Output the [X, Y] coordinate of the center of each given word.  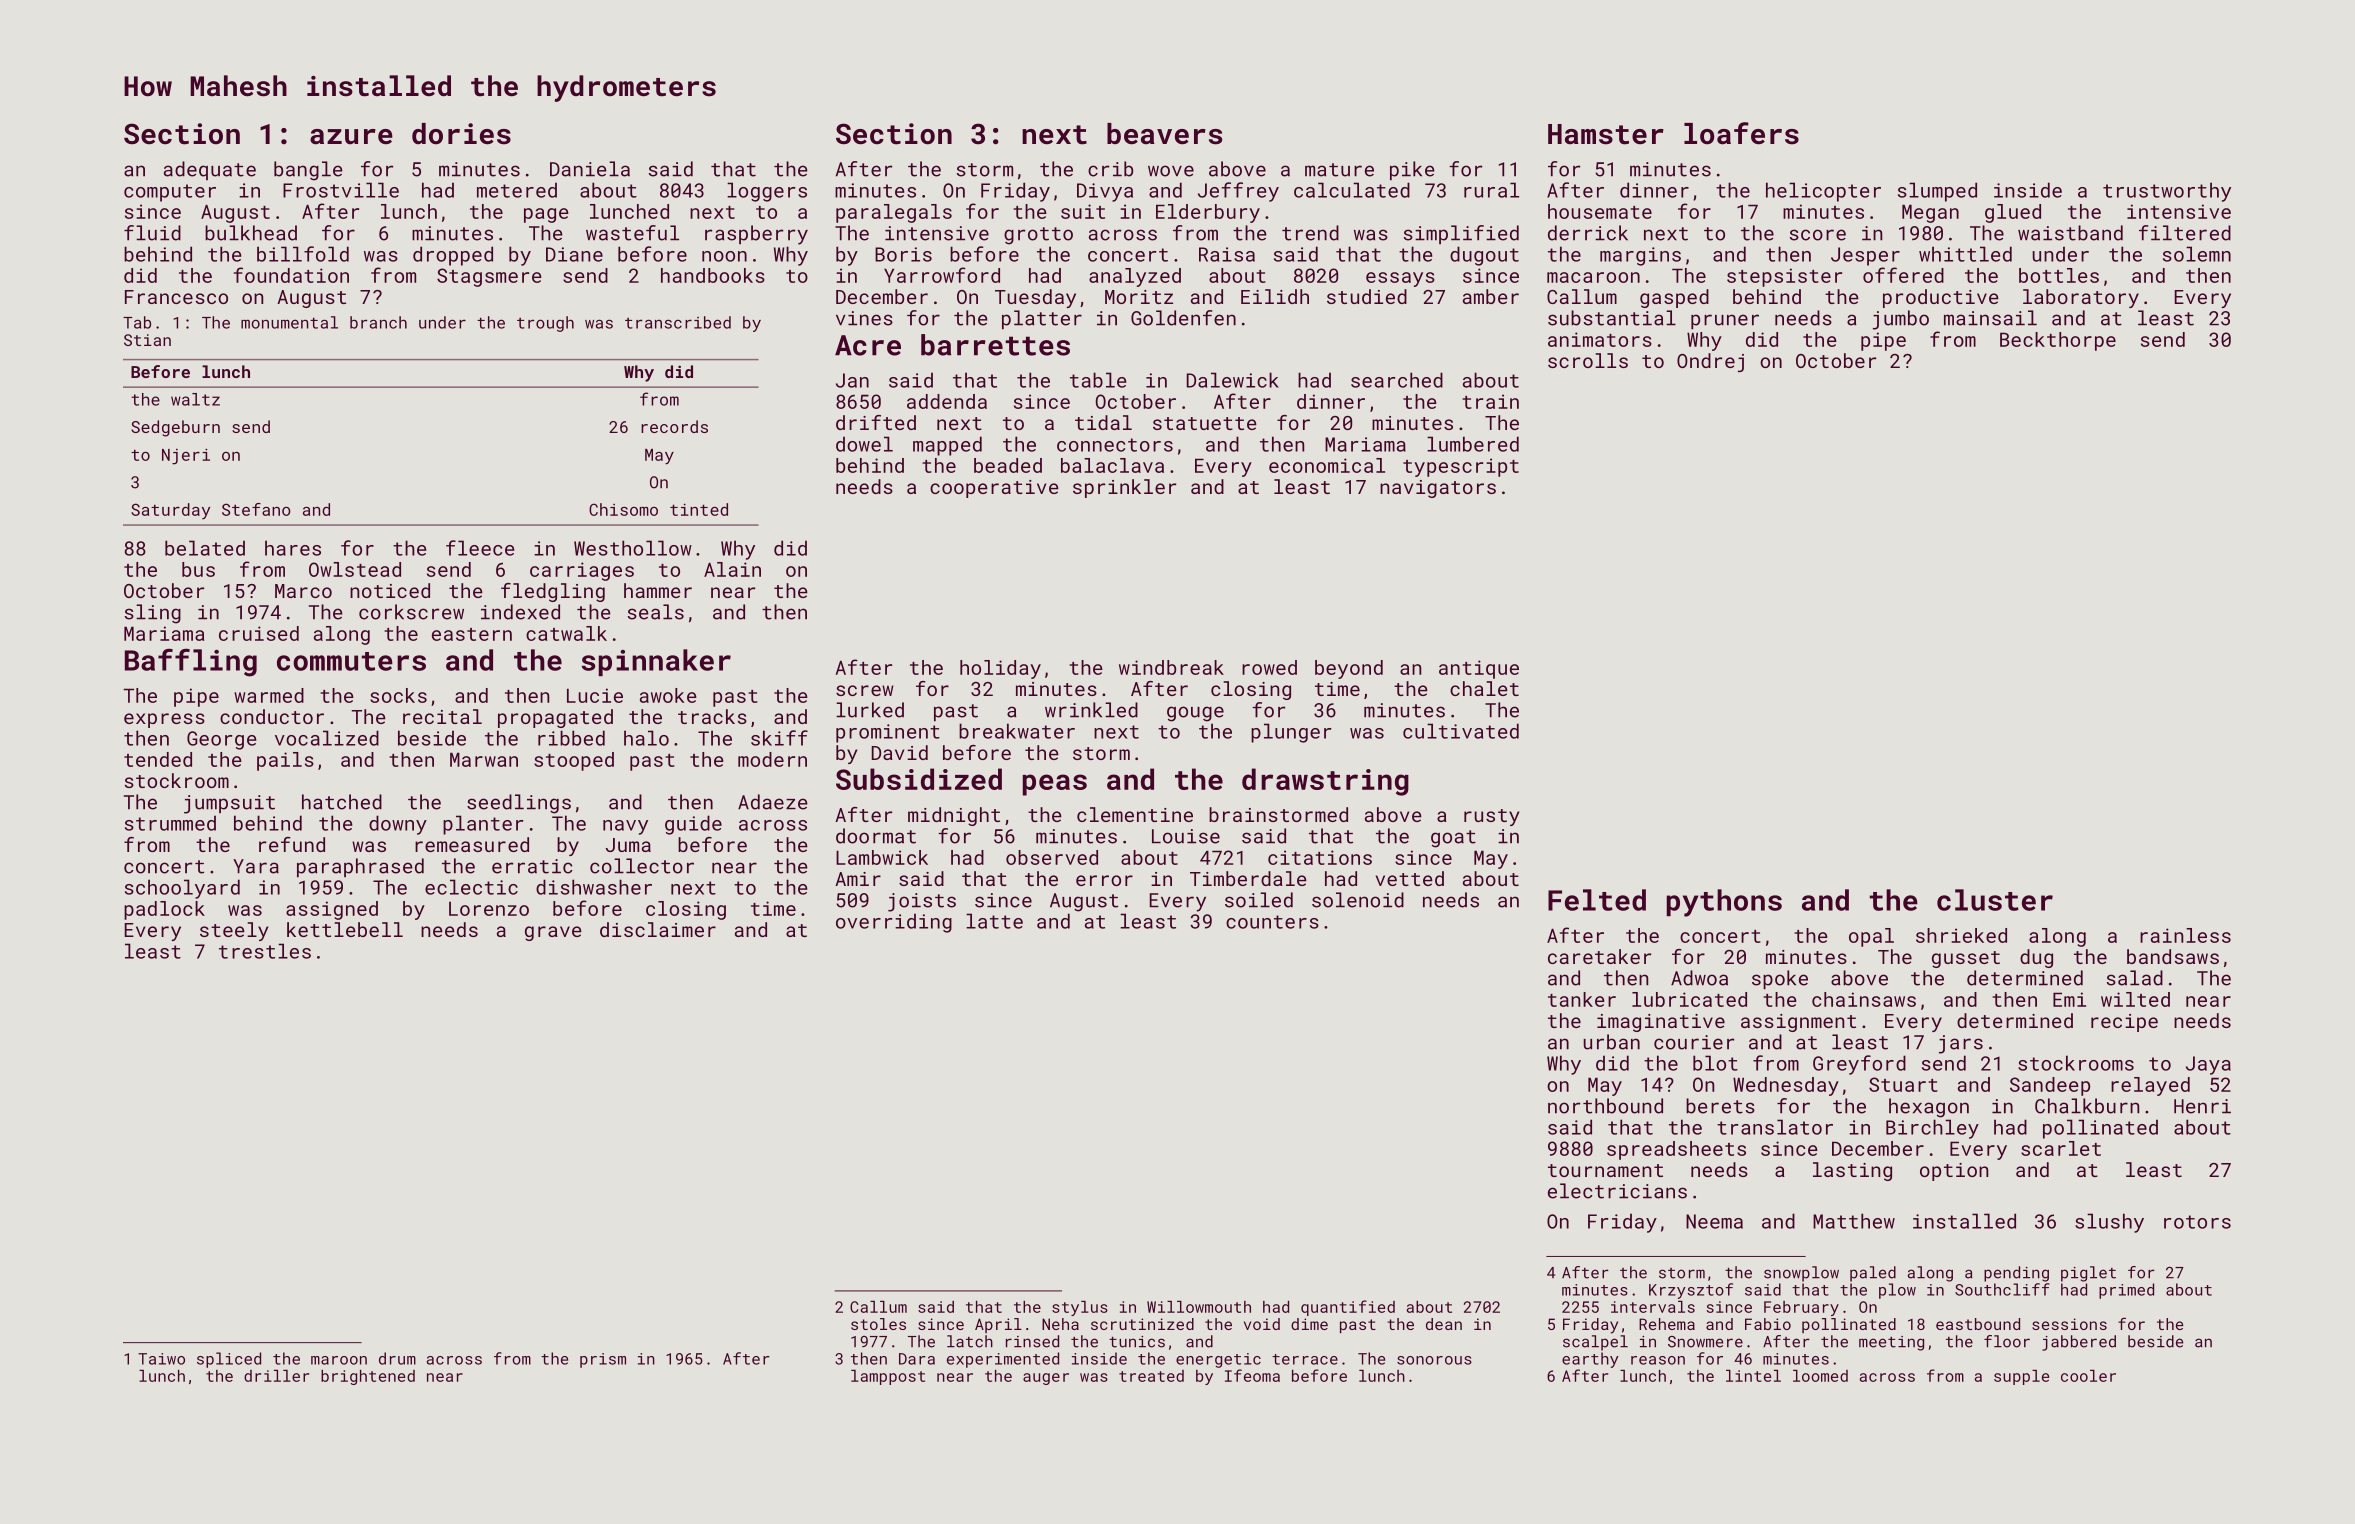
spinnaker [656, 662]
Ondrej [1710, 362]
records [674, 426]
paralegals [894, 213]
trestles [265, 951]
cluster [1995, 900]
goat [1453, 839]
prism [603, 1360]
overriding [894, 923]
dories [461, 134]
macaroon [1593, 277]
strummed [170, 823]
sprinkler [1124, 488]
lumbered [1473, 444]
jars [1961, 1044]
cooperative [994, 489]
